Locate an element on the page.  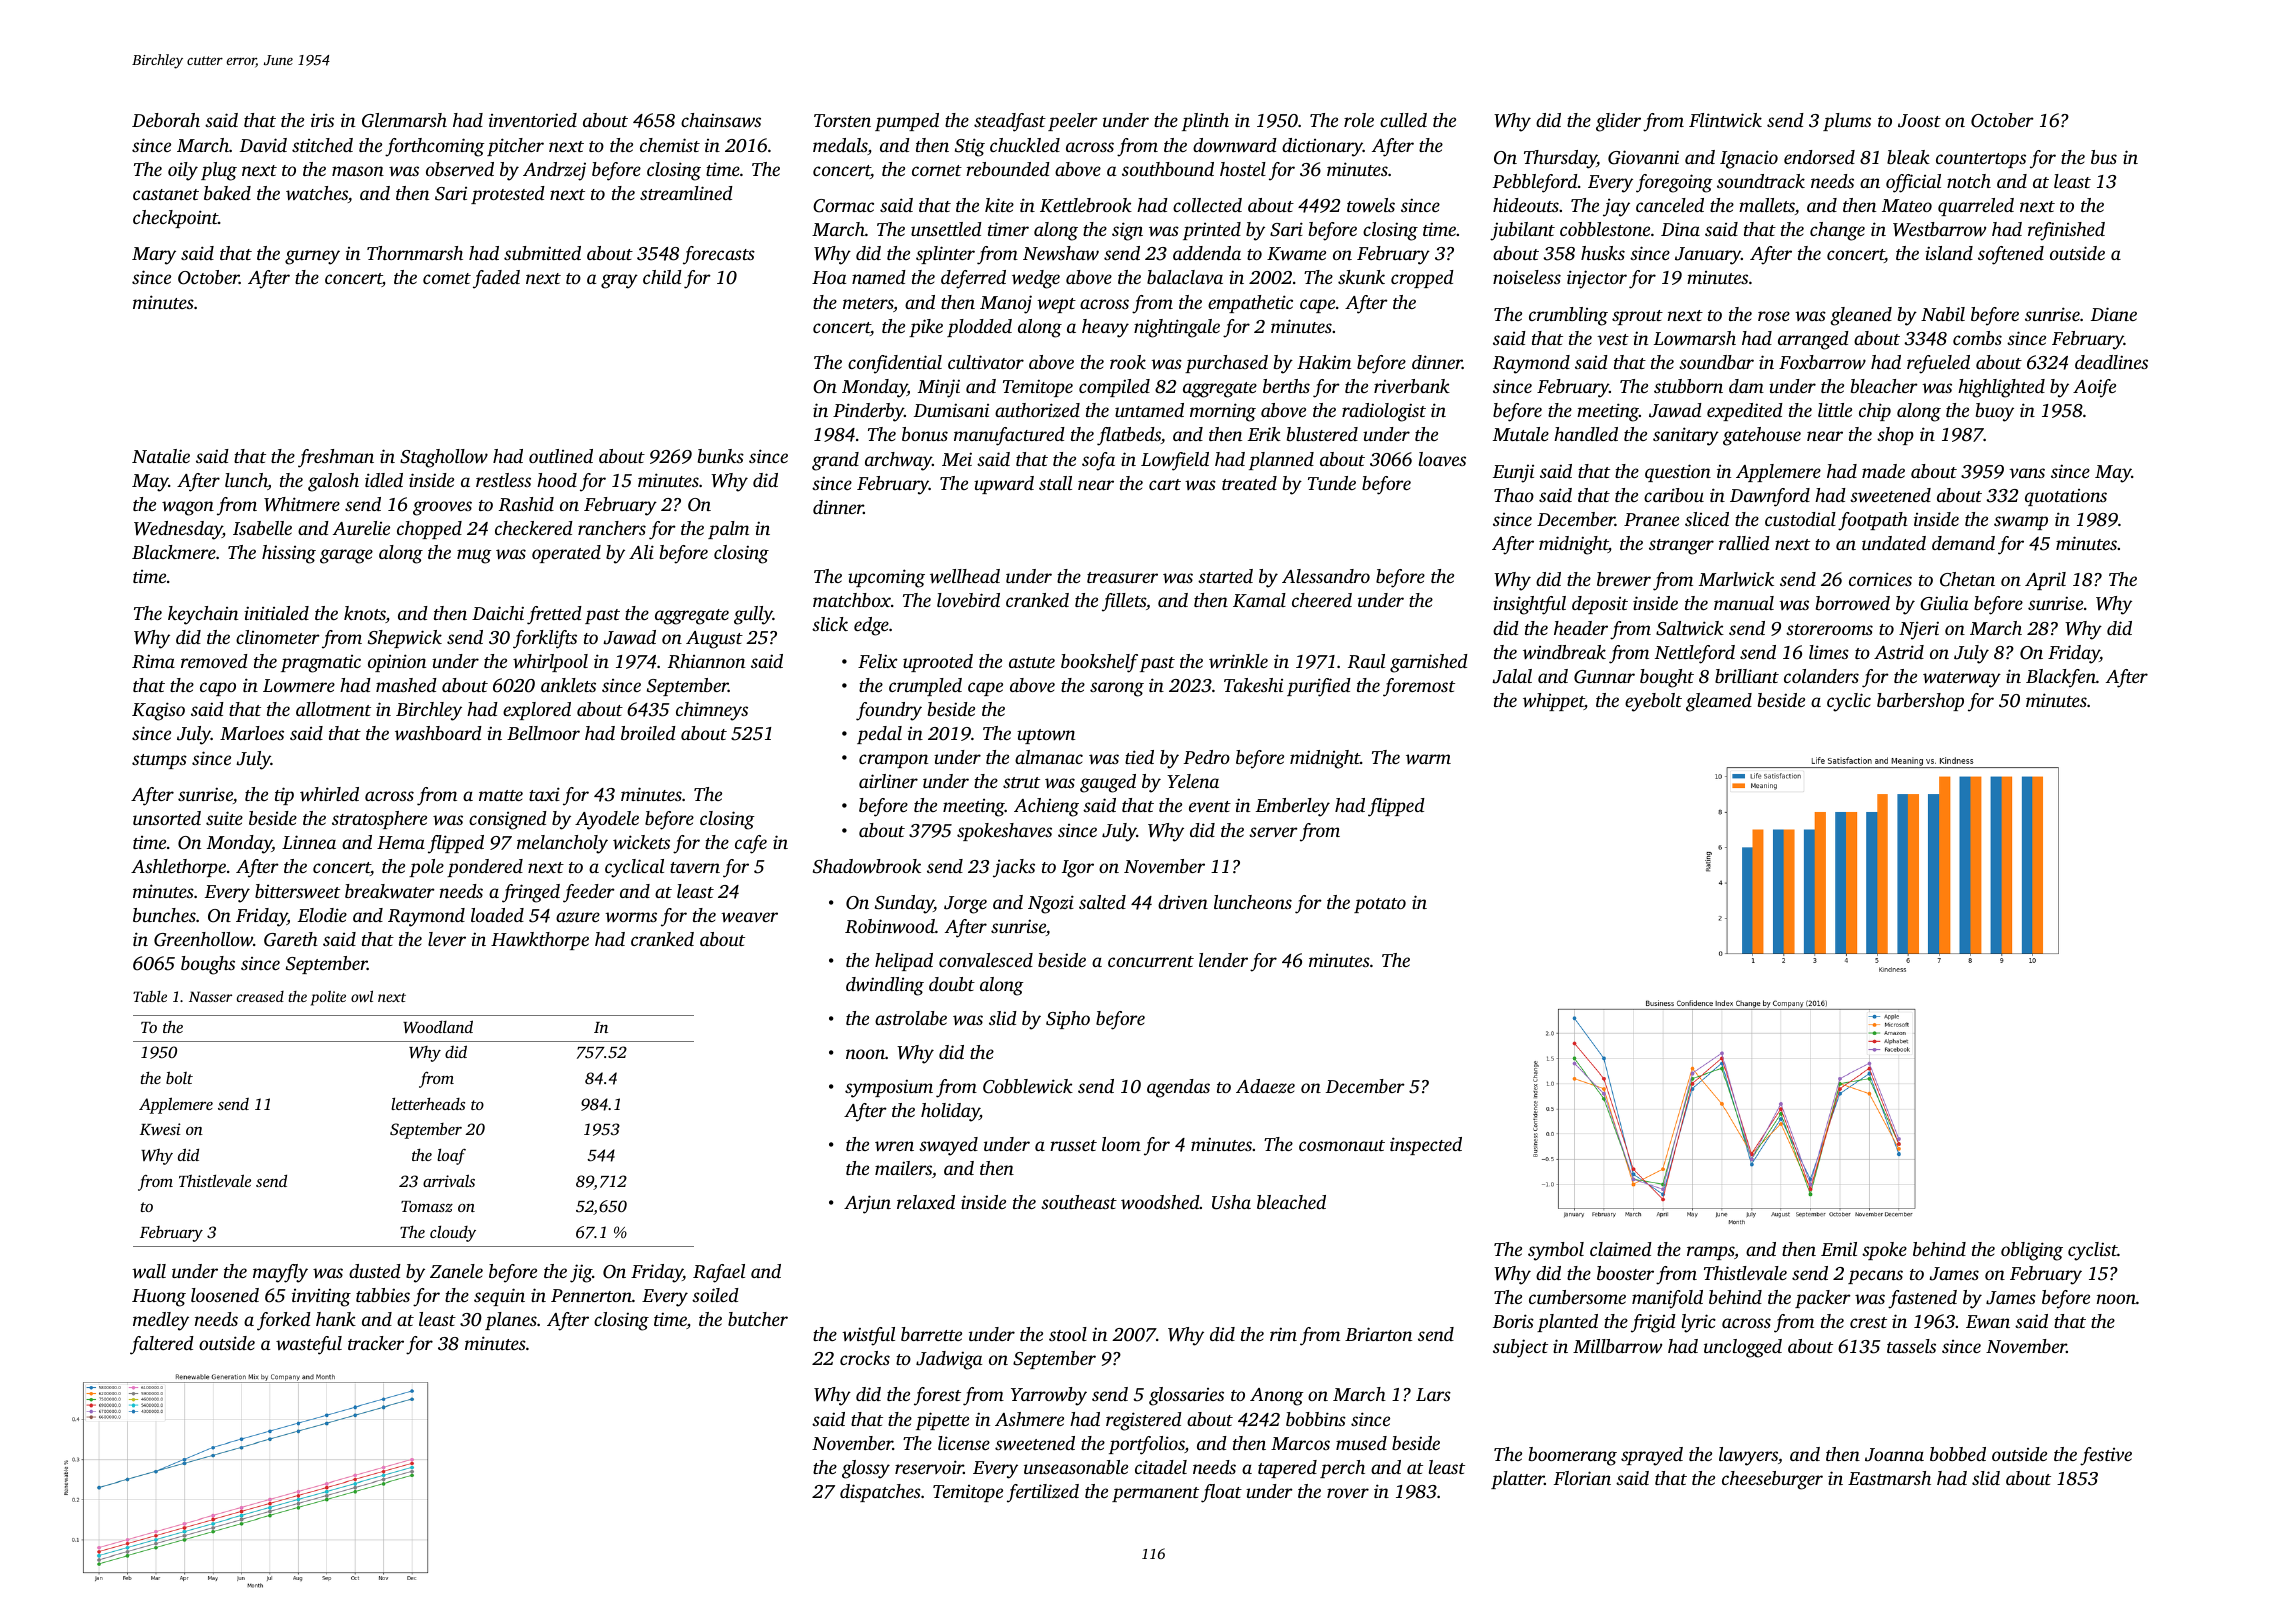
Joost is located at coordinates (1919, 121).
